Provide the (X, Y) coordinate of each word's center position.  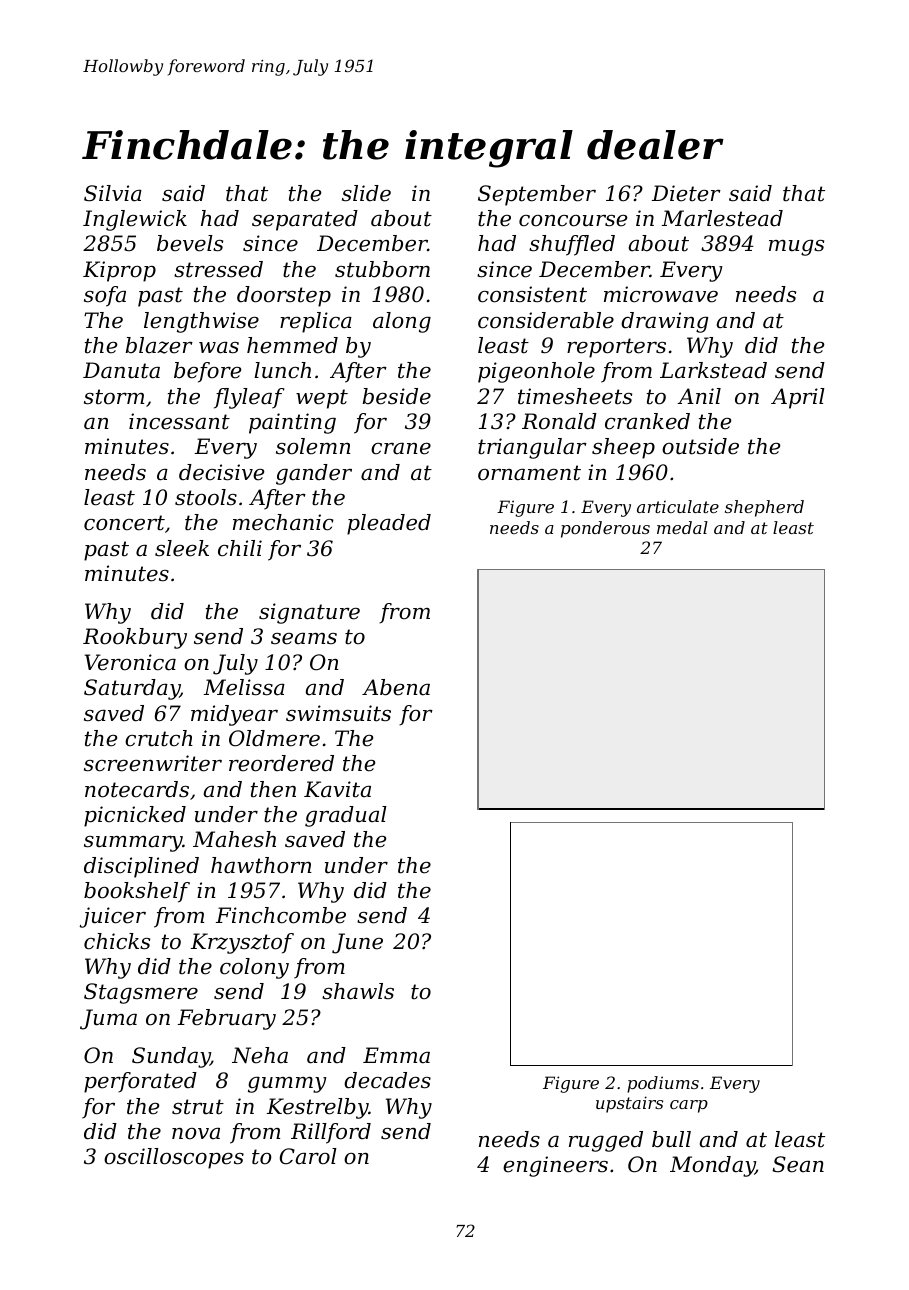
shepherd (764, 508)
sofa (105, 296)
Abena (396, 687)
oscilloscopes (174, 1158)
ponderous (605, 529)
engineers (555, 1166)
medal (682, 527)
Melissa (244, 687)
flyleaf (249, 398)
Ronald (559, 421)
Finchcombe (281, 915)
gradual (346, 816)
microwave (661, 294)
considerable (546, 320)
